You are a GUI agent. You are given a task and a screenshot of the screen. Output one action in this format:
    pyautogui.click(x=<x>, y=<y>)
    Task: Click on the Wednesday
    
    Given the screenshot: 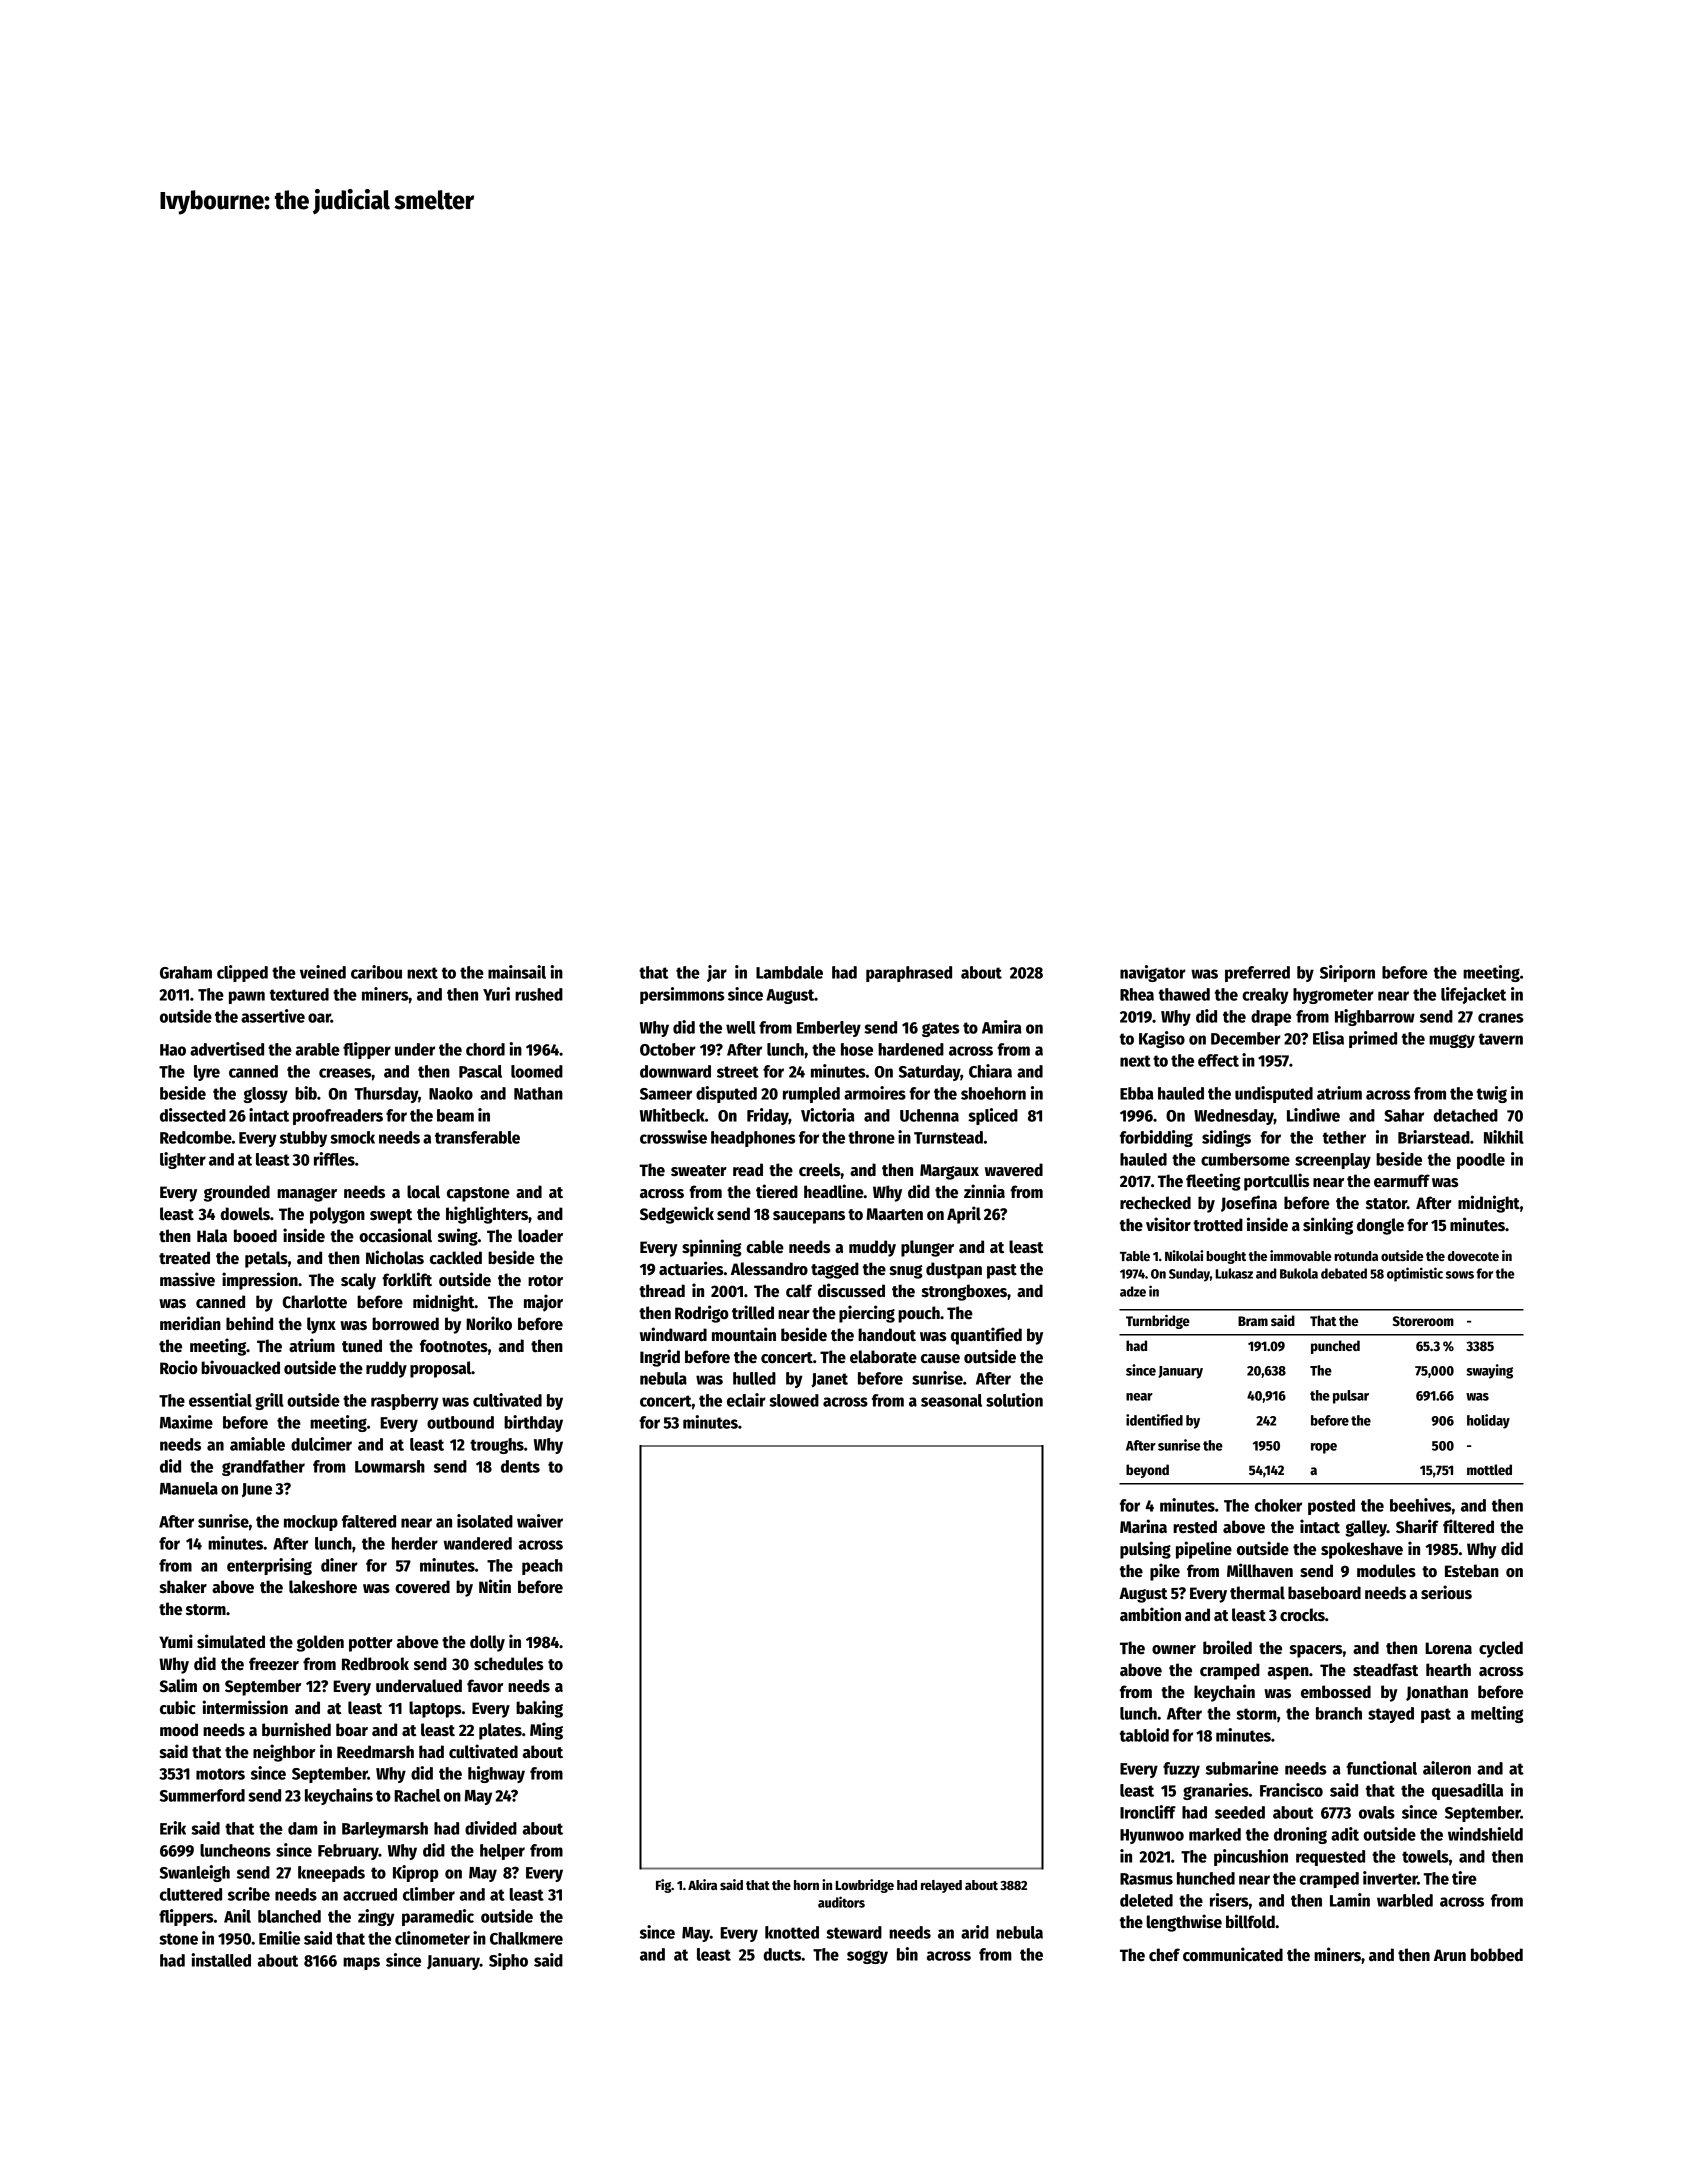 What is the action you would take?
    pyautogui.click(x=1234, y=1117)
